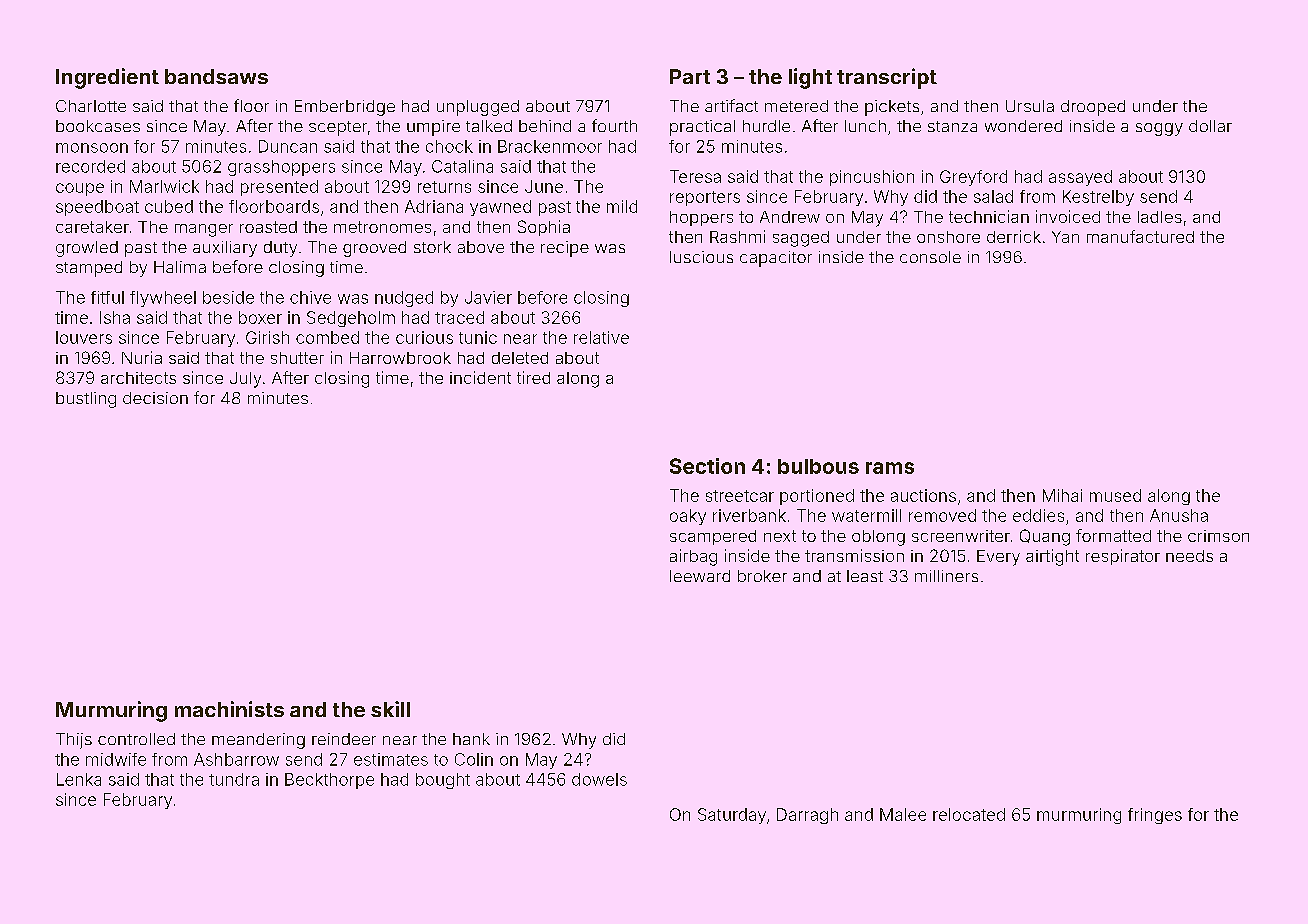 Image resolution: width=1308 pixels, height=924 pixels. Describe the element at coordinates (107, 78) in the document. I see `Ingredient` at that location.
